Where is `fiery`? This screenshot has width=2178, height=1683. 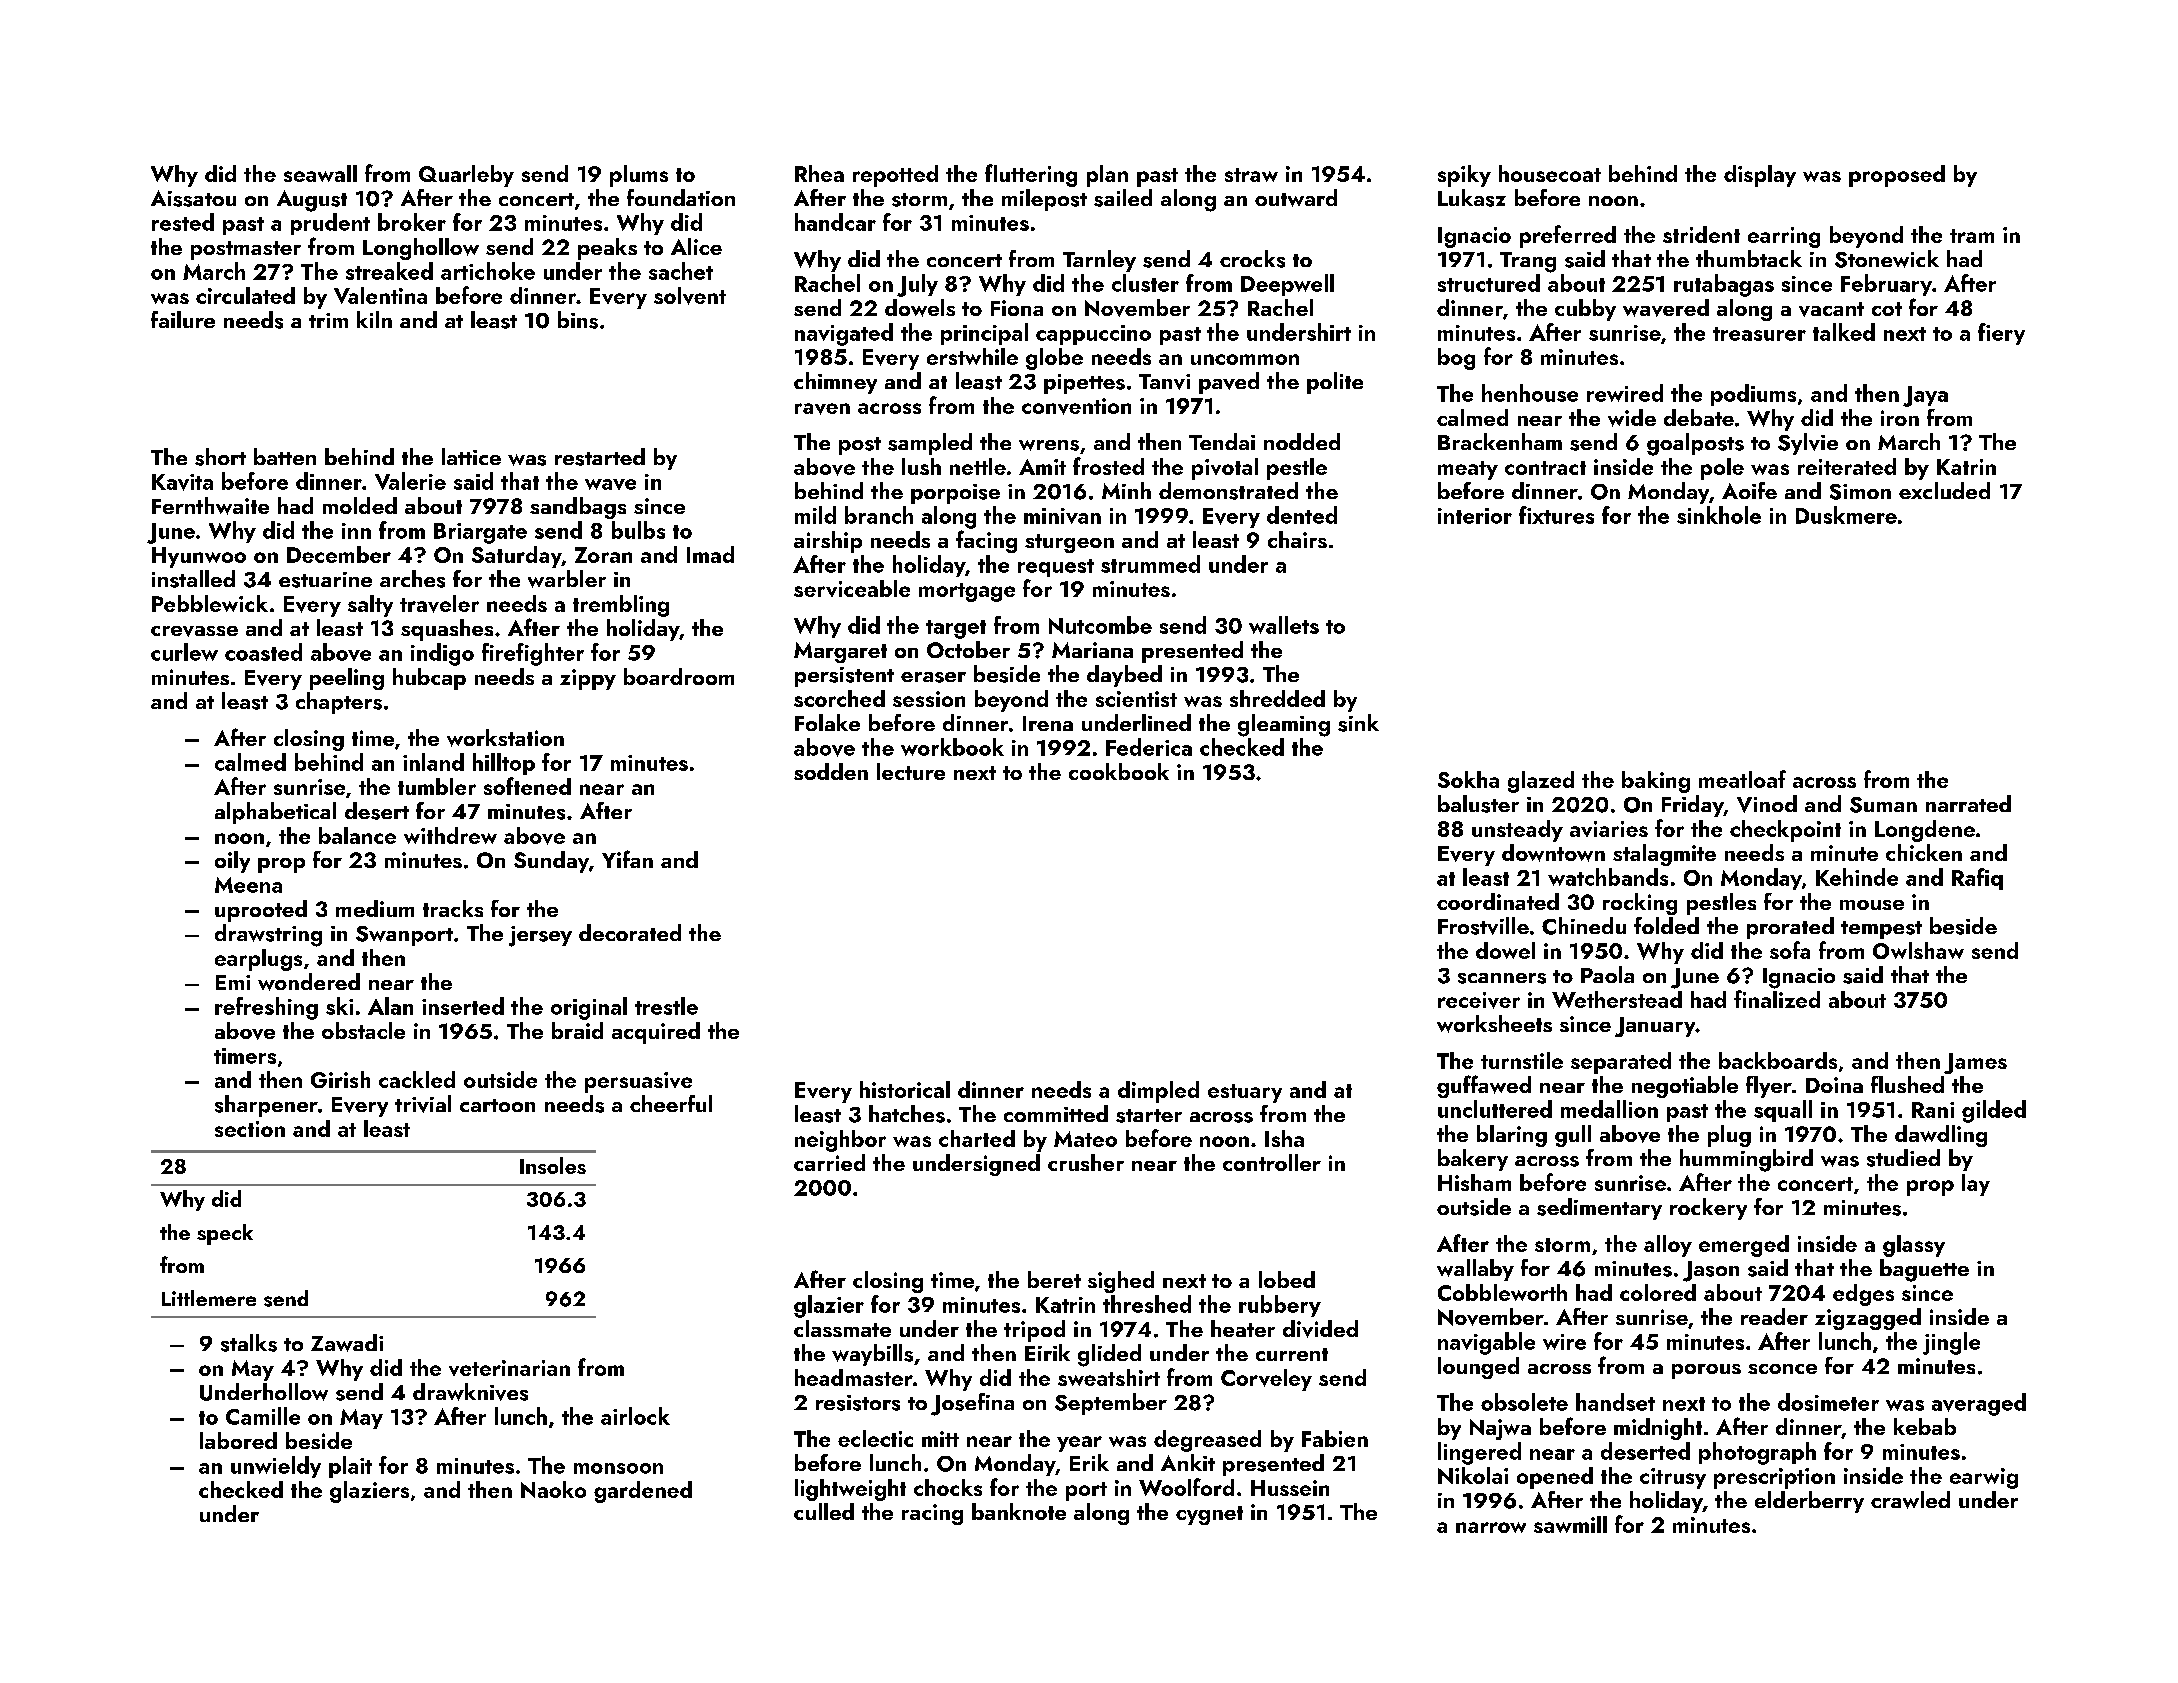
fiery is located at coordinates (2001, 334).
